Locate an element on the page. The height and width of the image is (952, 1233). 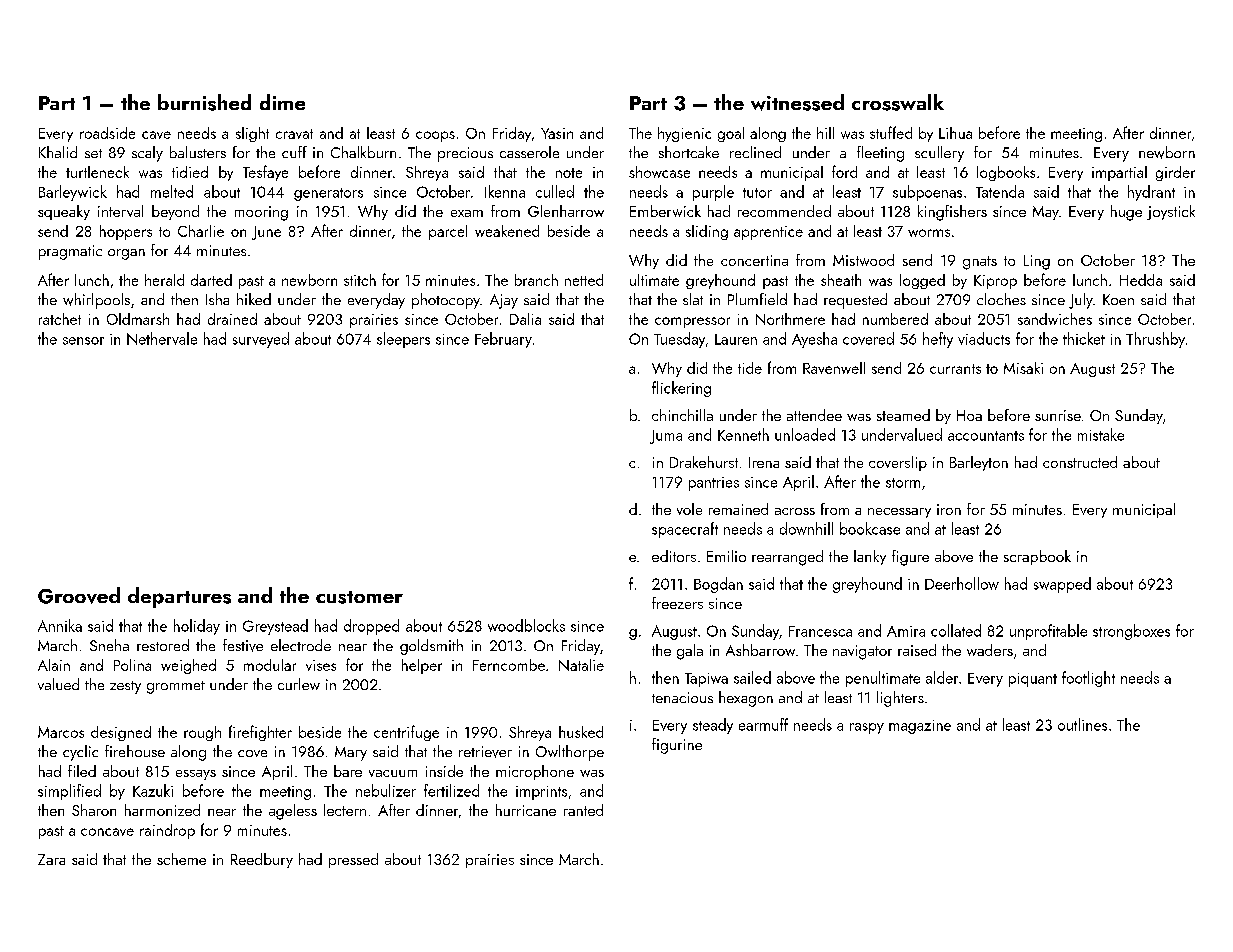
Tuesday is located at coordinates (679, 340).
